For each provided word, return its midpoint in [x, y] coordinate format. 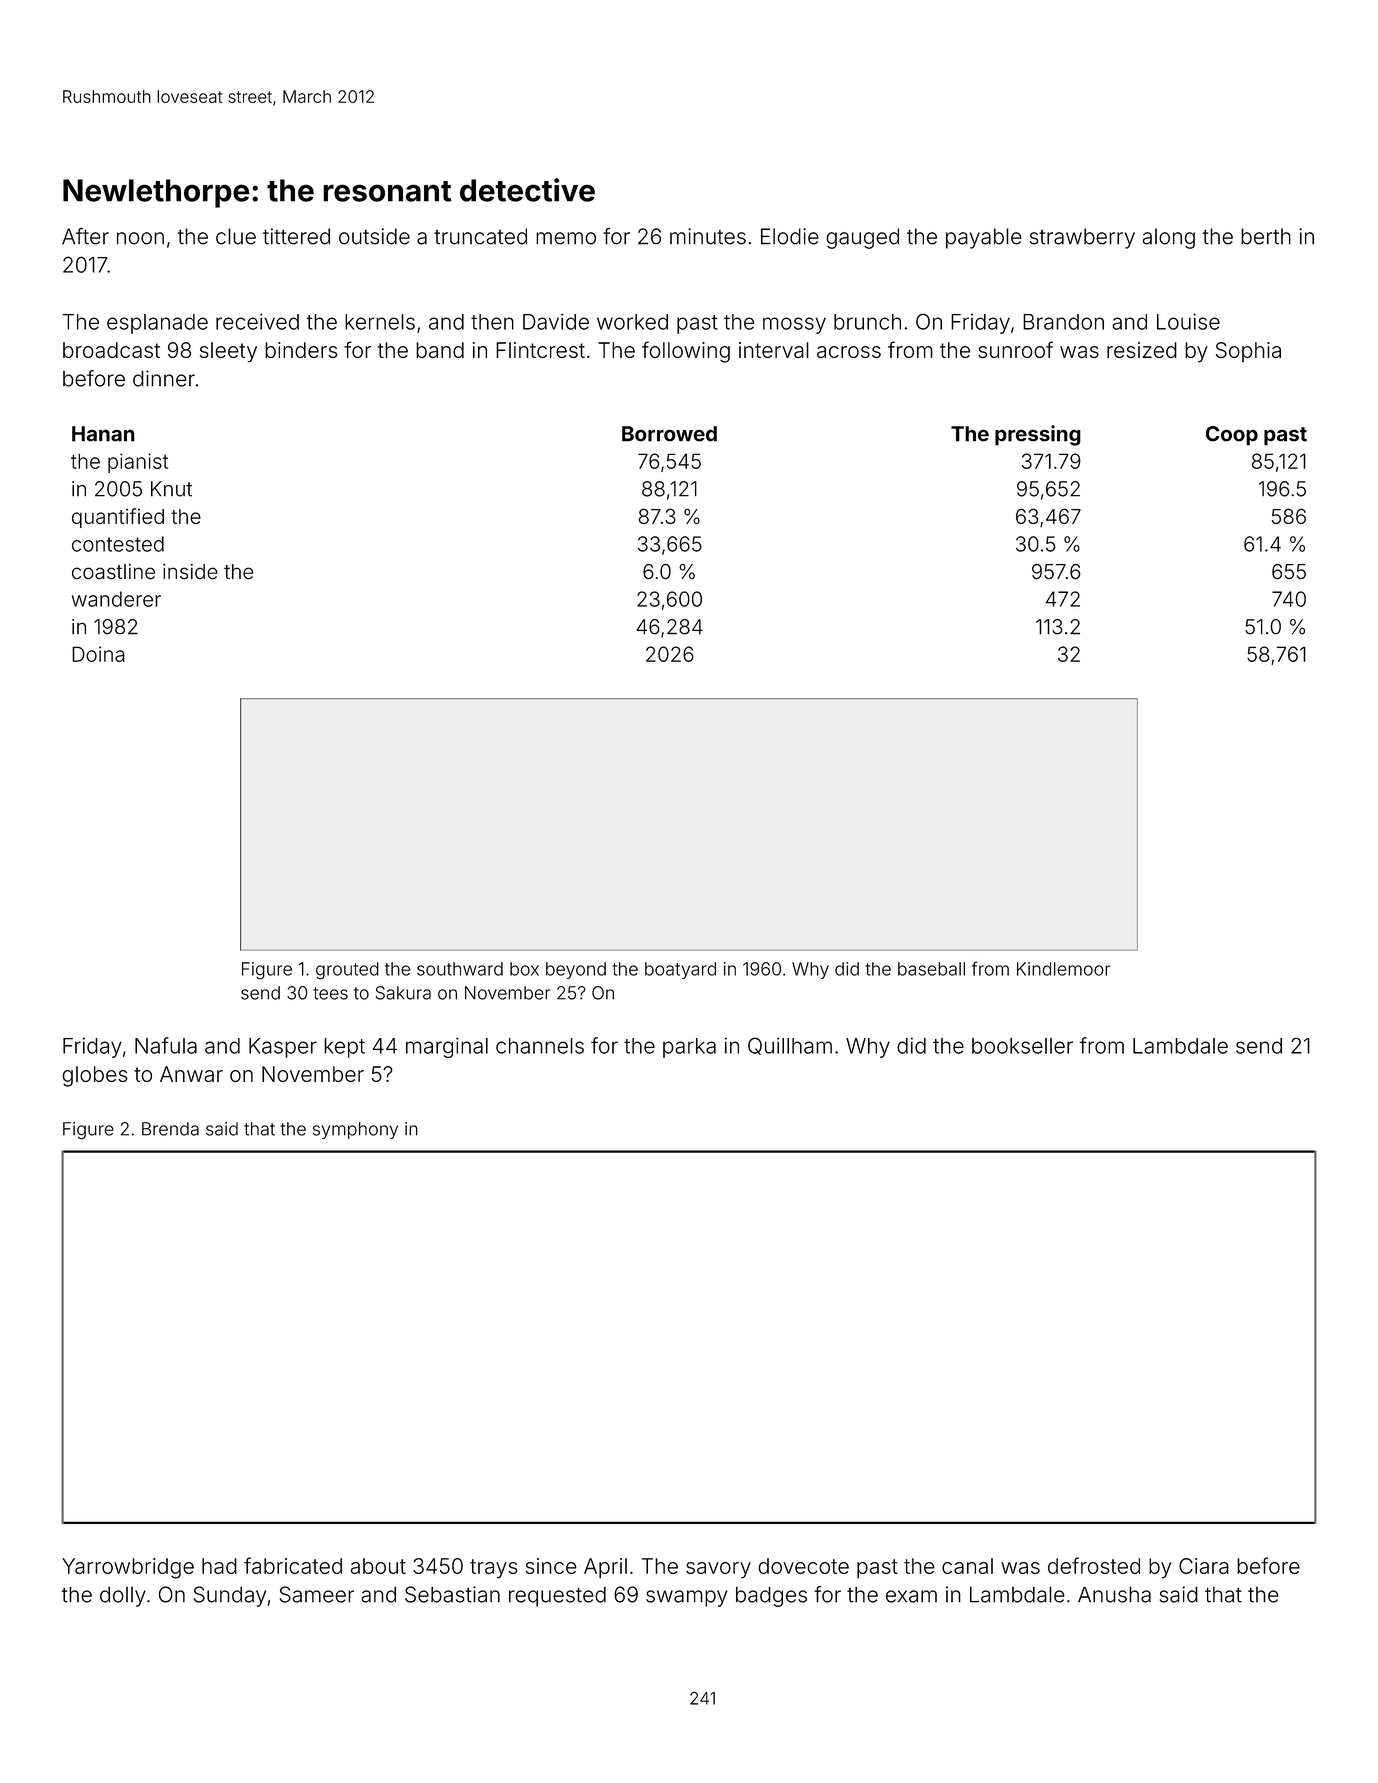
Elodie [790, 236]
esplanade [157, 324]
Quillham [790, 1046]
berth [1266, 236]
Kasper [283, 1048]
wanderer [116, 599]
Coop [1232, 436]
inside [190, 572]
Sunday [230, 1596]
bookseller [1022, 1046]
